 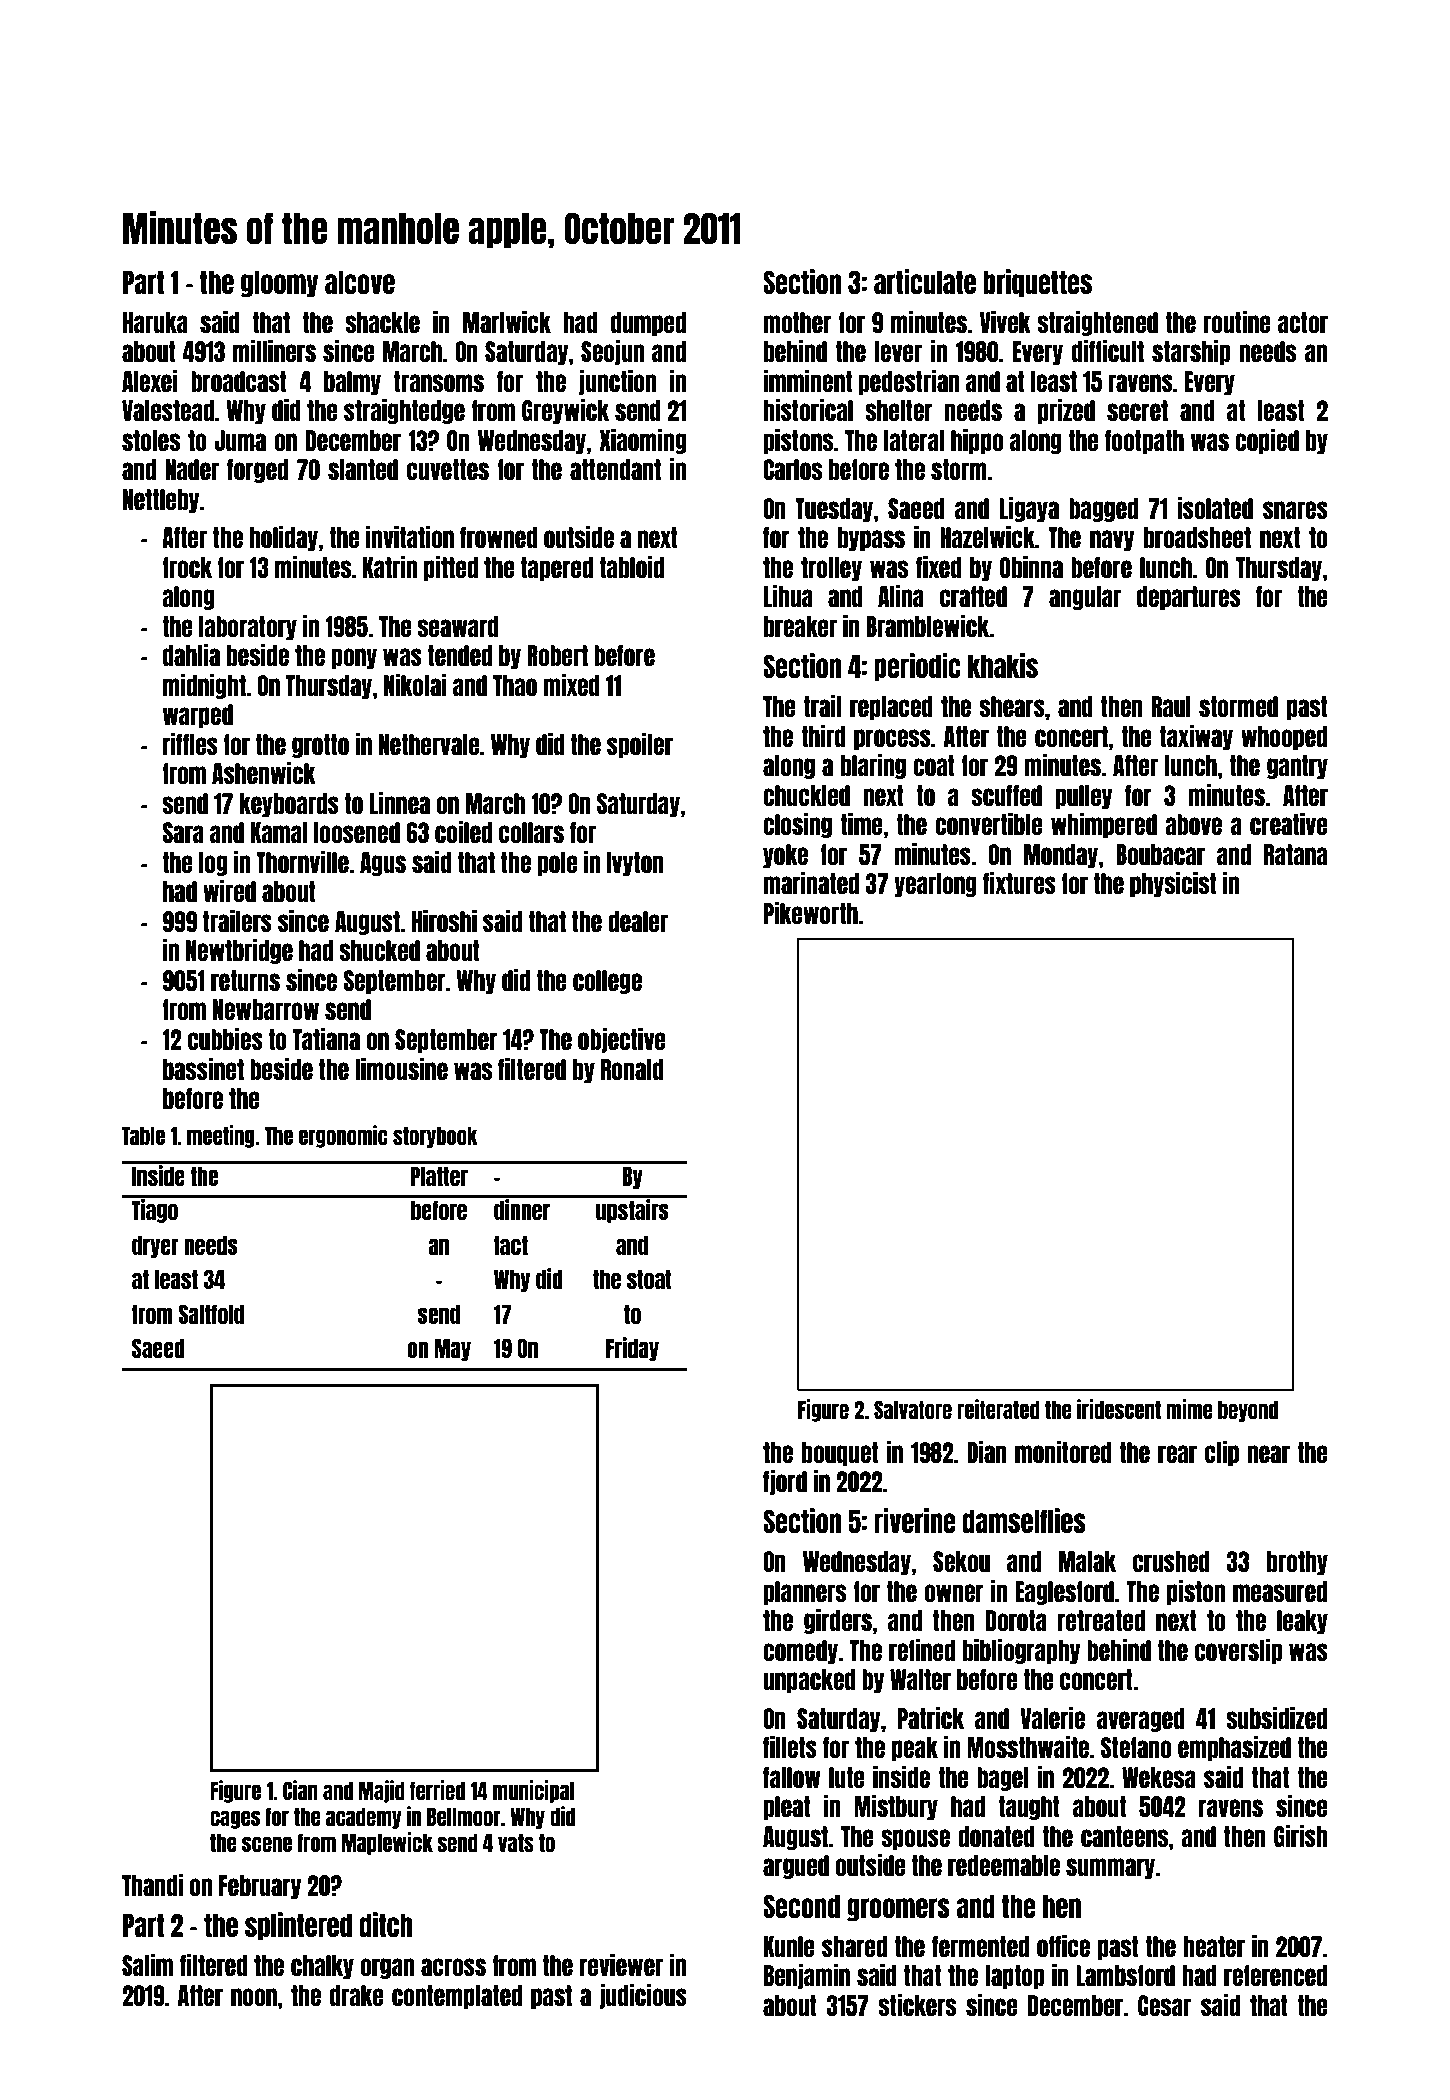 What do you see at coordinates (1275, 1975) in the screenshot?
I see `referenced` at bounding box center [1275, 1975].
